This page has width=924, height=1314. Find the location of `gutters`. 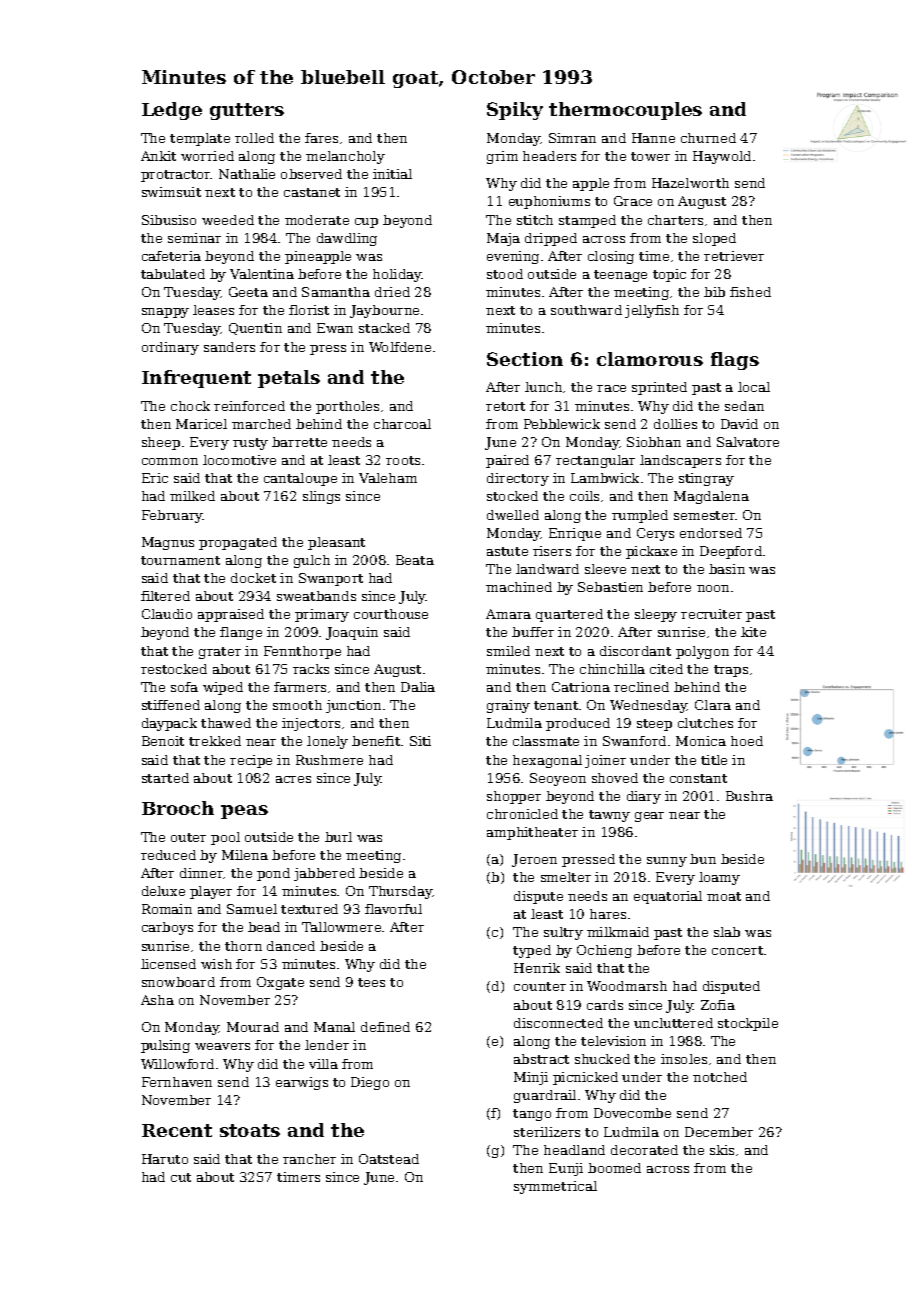

gutters is located at coordinates (247, 111).
